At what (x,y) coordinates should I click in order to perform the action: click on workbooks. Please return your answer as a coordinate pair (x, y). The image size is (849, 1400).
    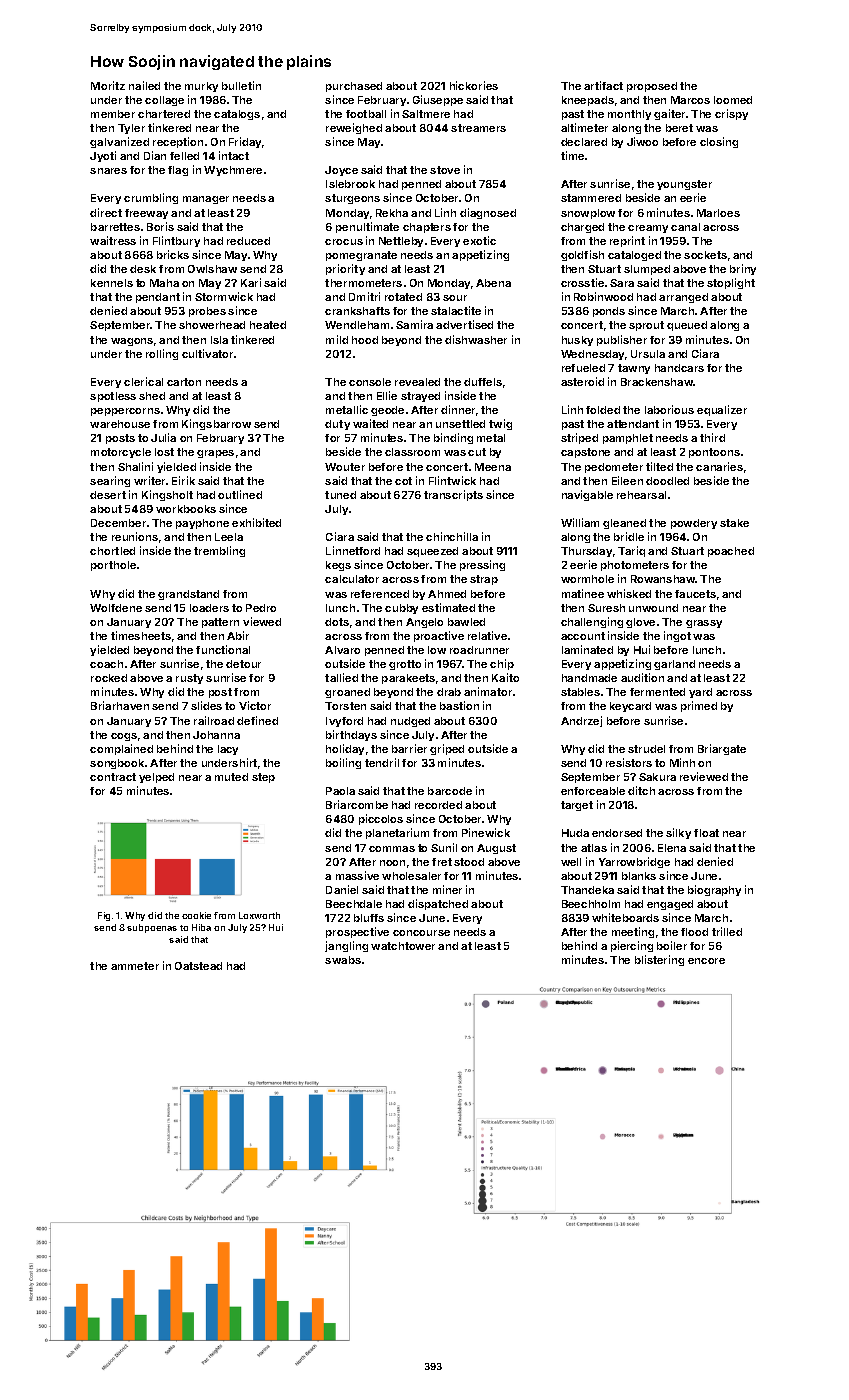
    Looking at the image, I should click on (186, 509).
